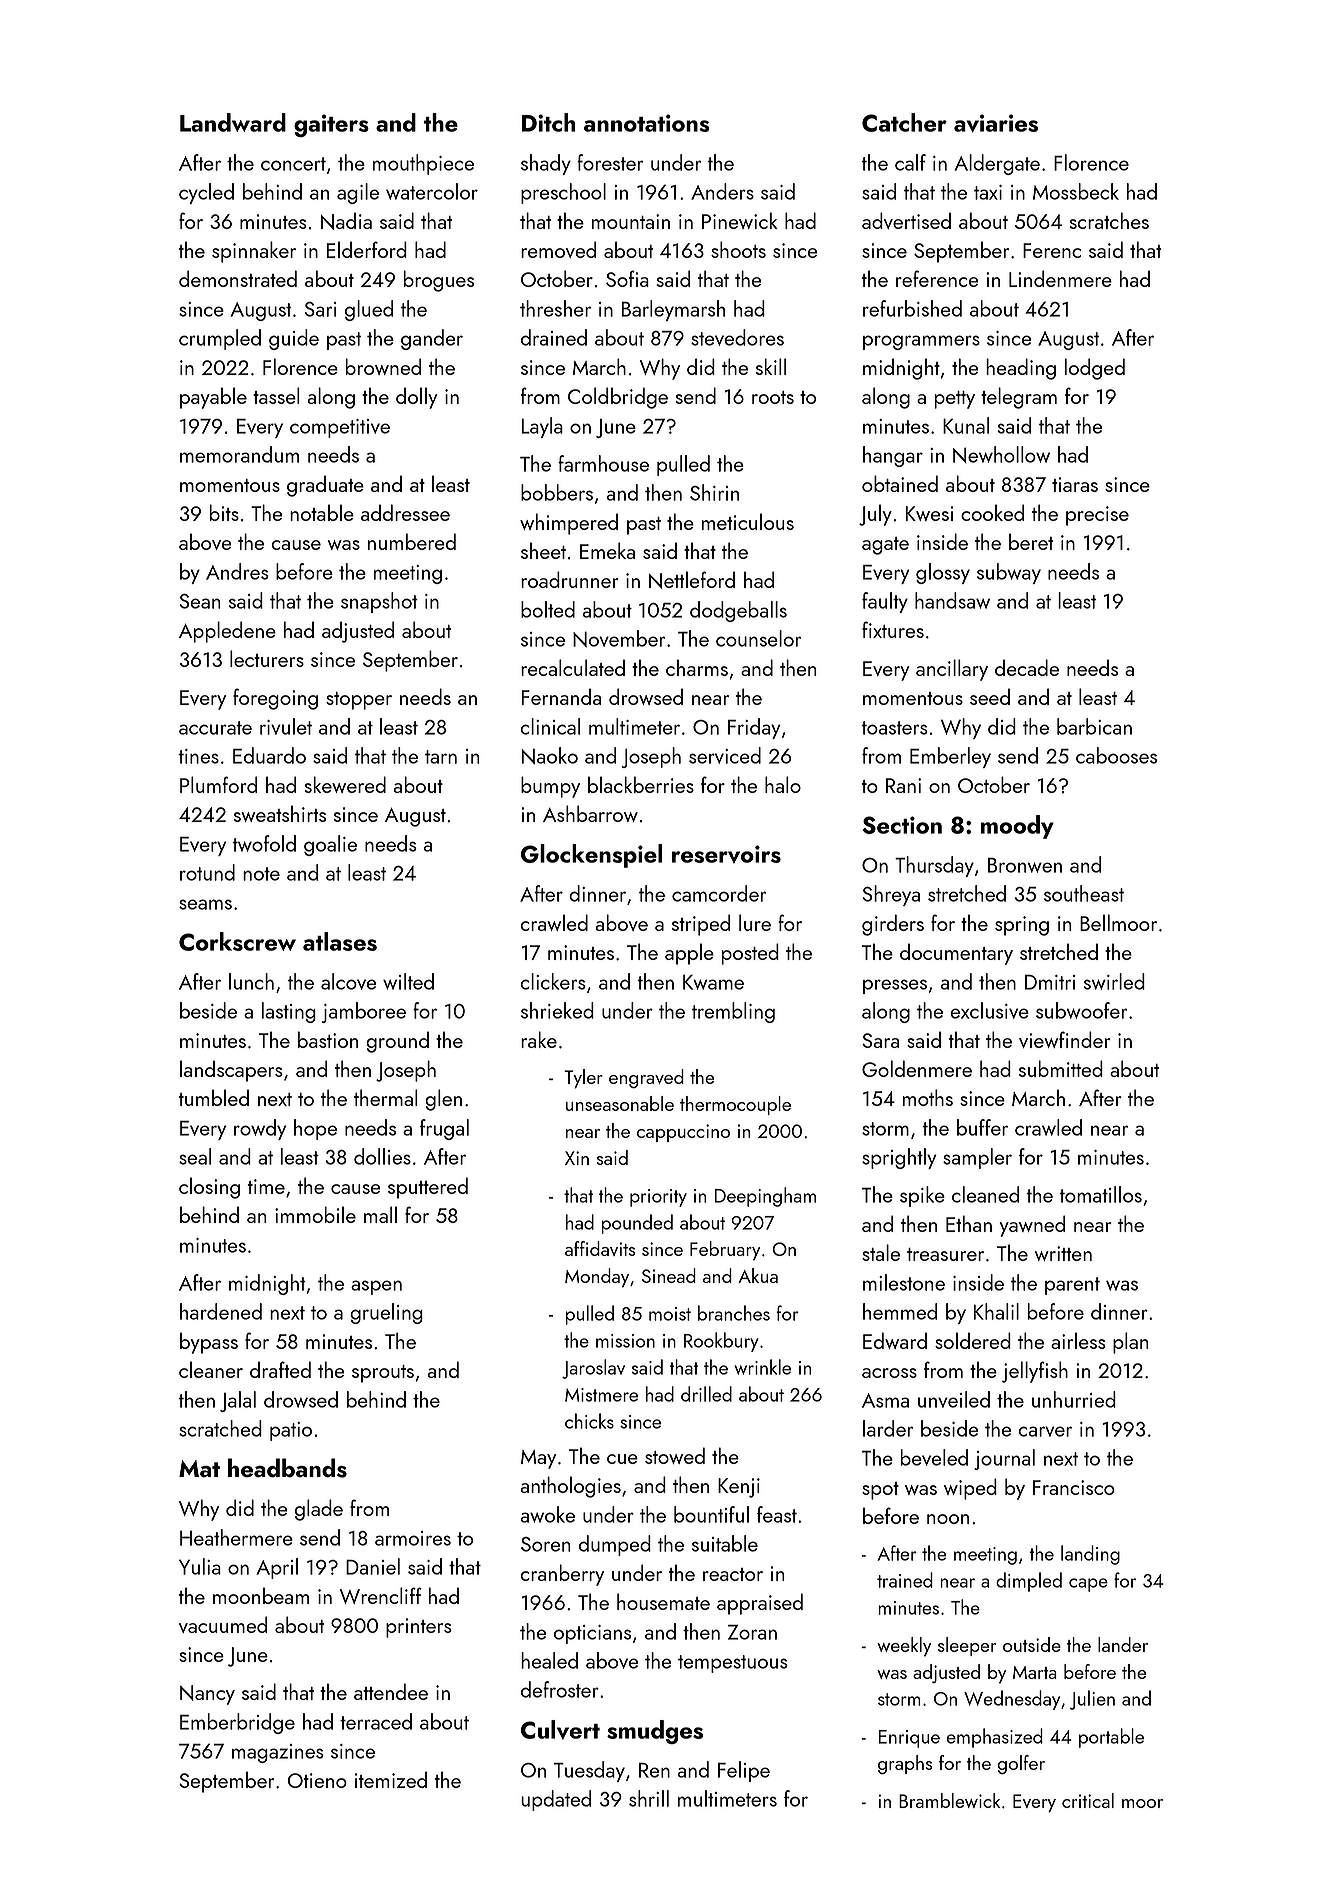 The width and height of the screenshot is (1343, 1900). Describe the element at coordinates (315, 1214) in the screenshot. I see `immobile` at that location.
